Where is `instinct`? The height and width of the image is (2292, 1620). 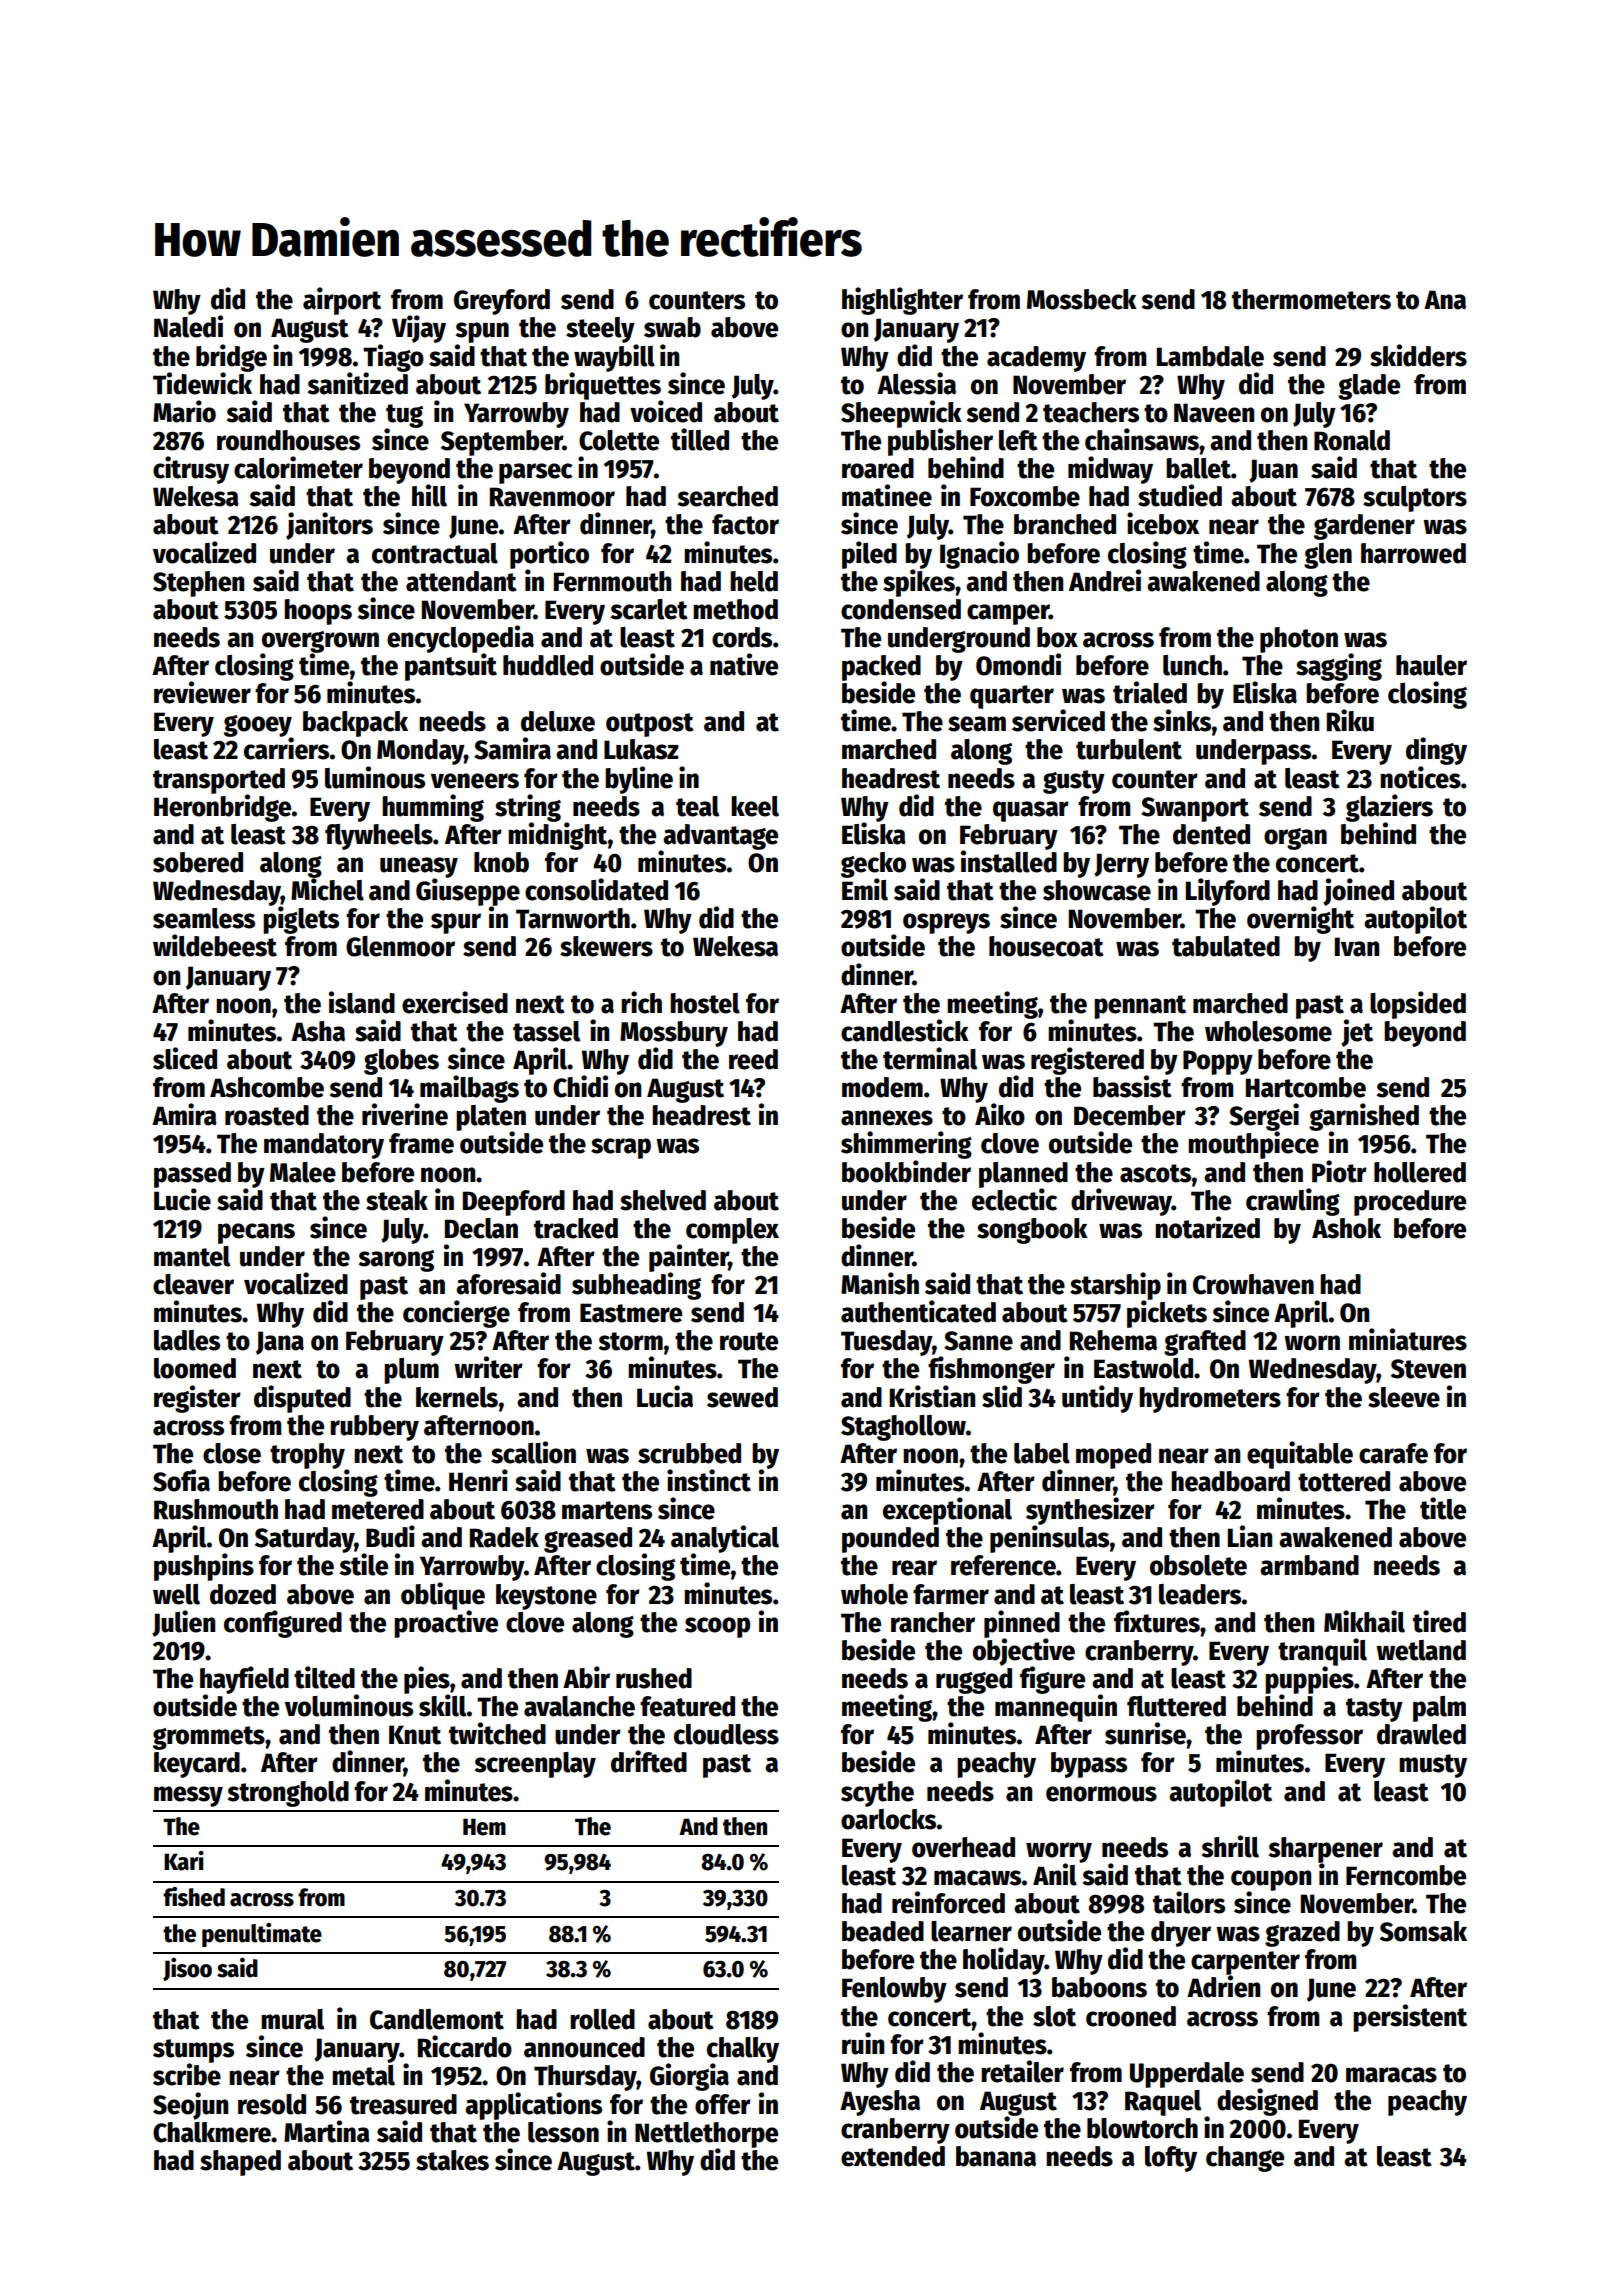 instinct is located at coordinates (709, 1480).
